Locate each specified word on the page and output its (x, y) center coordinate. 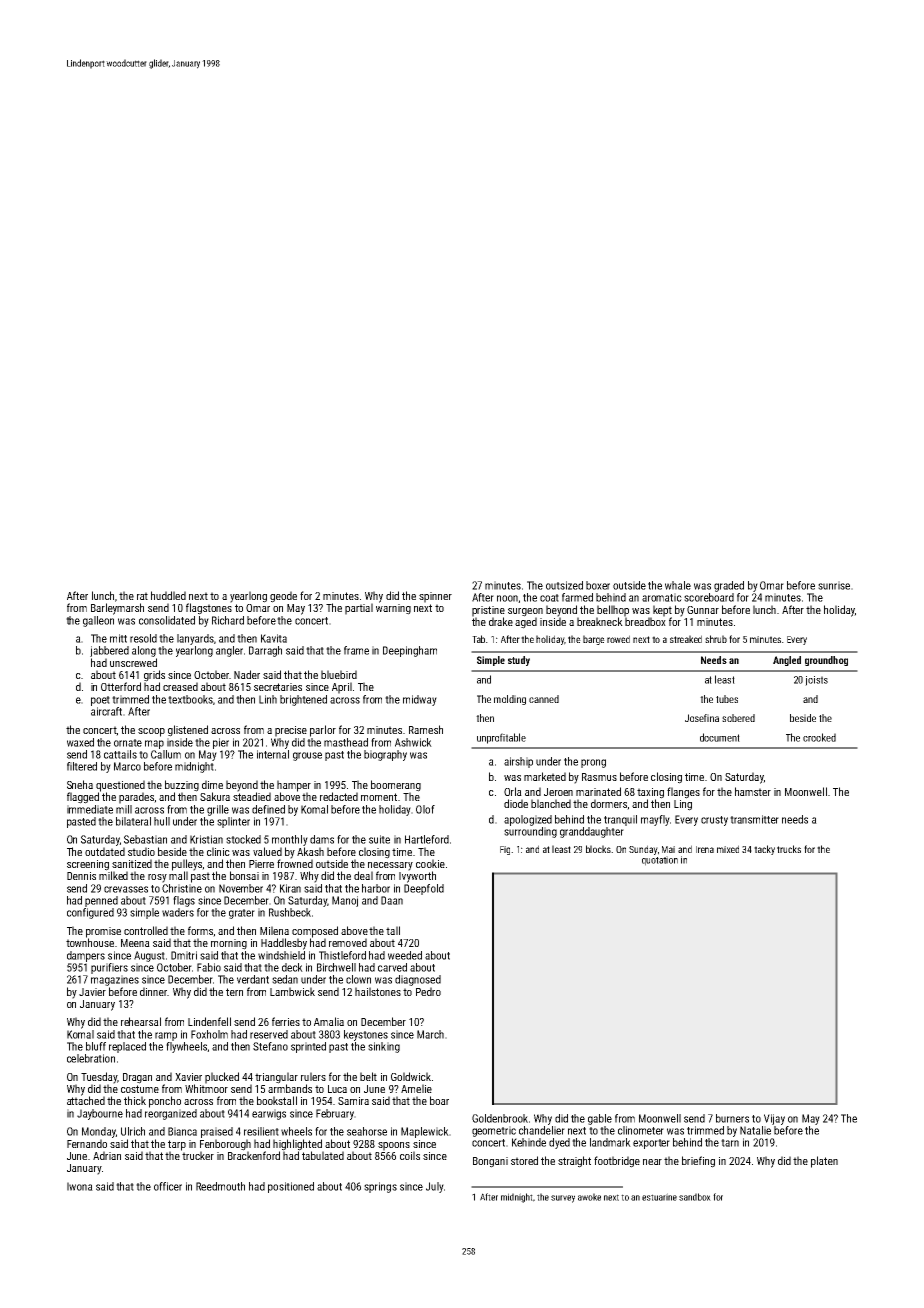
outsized (564, 585)
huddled (168, 595)
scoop (151, 732)
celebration (91, 1058)
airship (518, 762)
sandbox (695, 1197)
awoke (589, 1197)
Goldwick (411, 1076)
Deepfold (424, 889)
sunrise (834, 585)
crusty (714, 821)
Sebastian (145, 839)
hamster (753, 791)
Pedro (428, 991)
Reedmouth (220, 1186)
